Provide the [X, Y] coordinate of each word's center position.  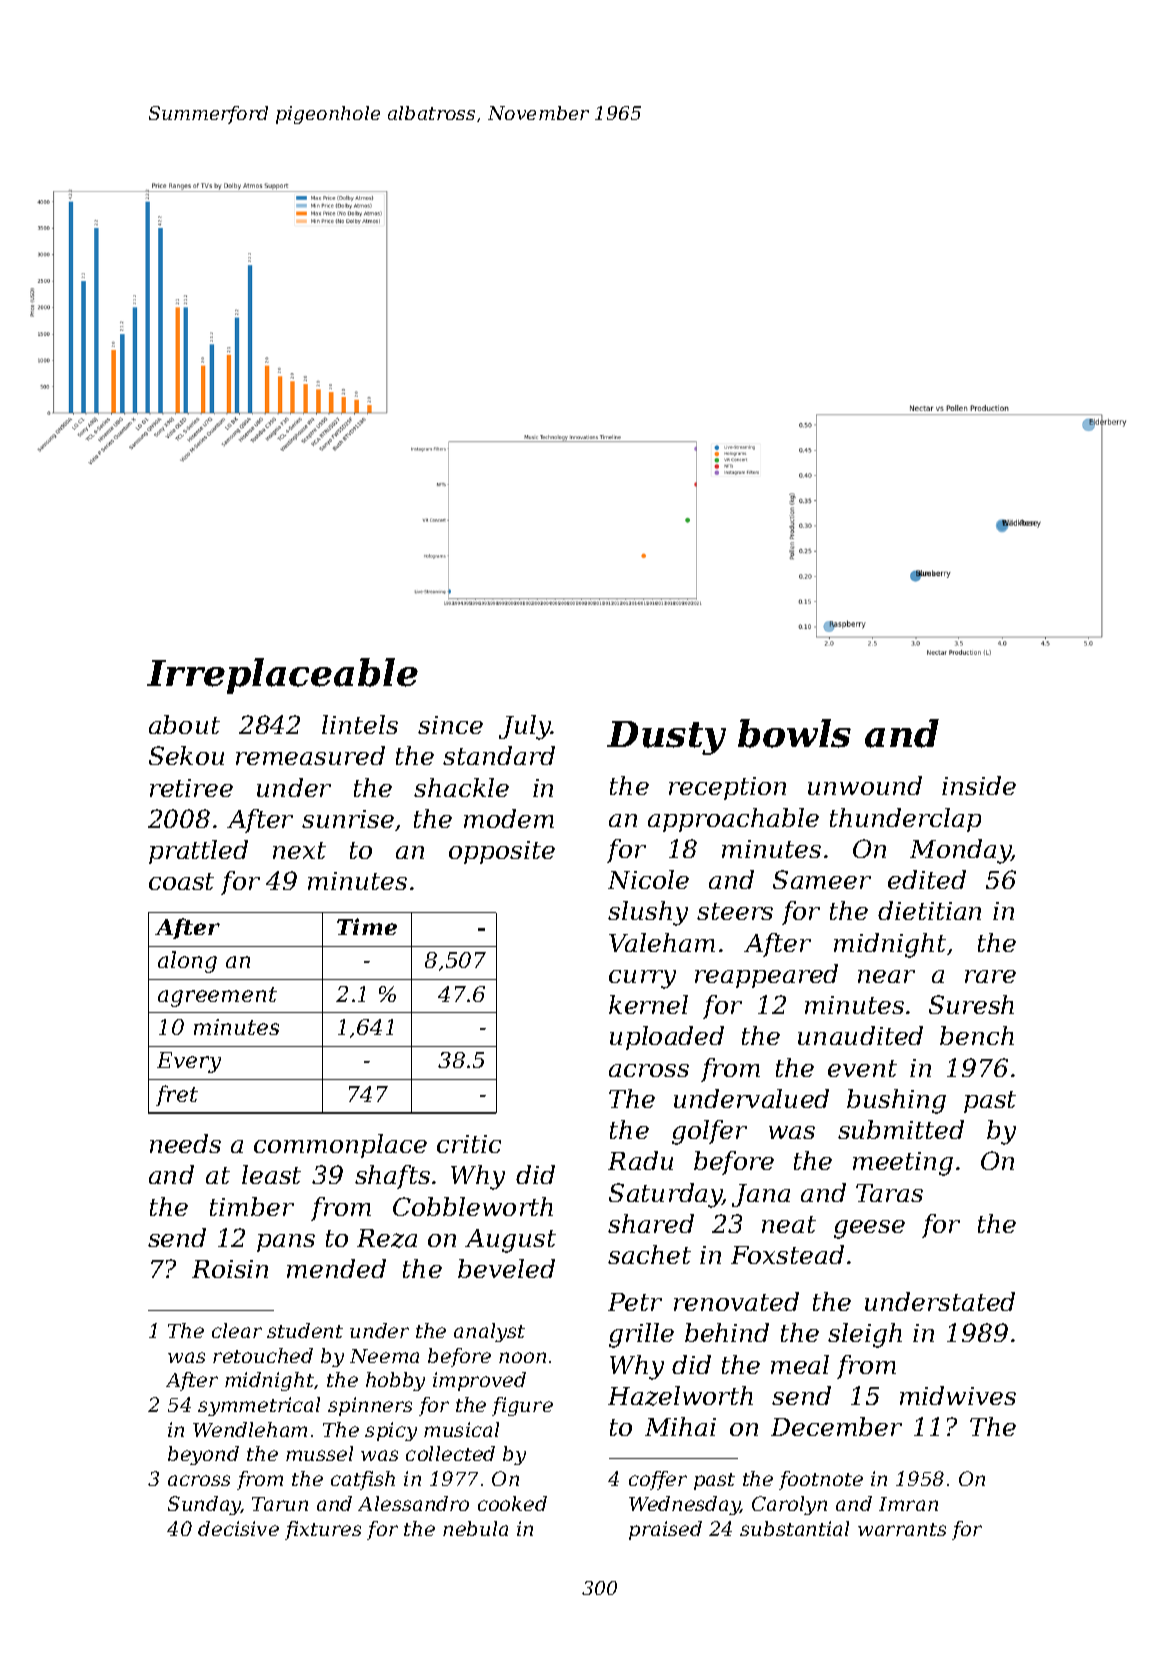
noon [522, 1357]
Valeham [662, 942]
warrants [902, 1529]
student [305, 1330]
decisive [238, 1528]
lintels [360, 724]
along [187, 962]
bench [977, 1035]
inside [979, 785]
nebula [475, 1528]
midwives [958, 1395]
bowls [794, 733]
